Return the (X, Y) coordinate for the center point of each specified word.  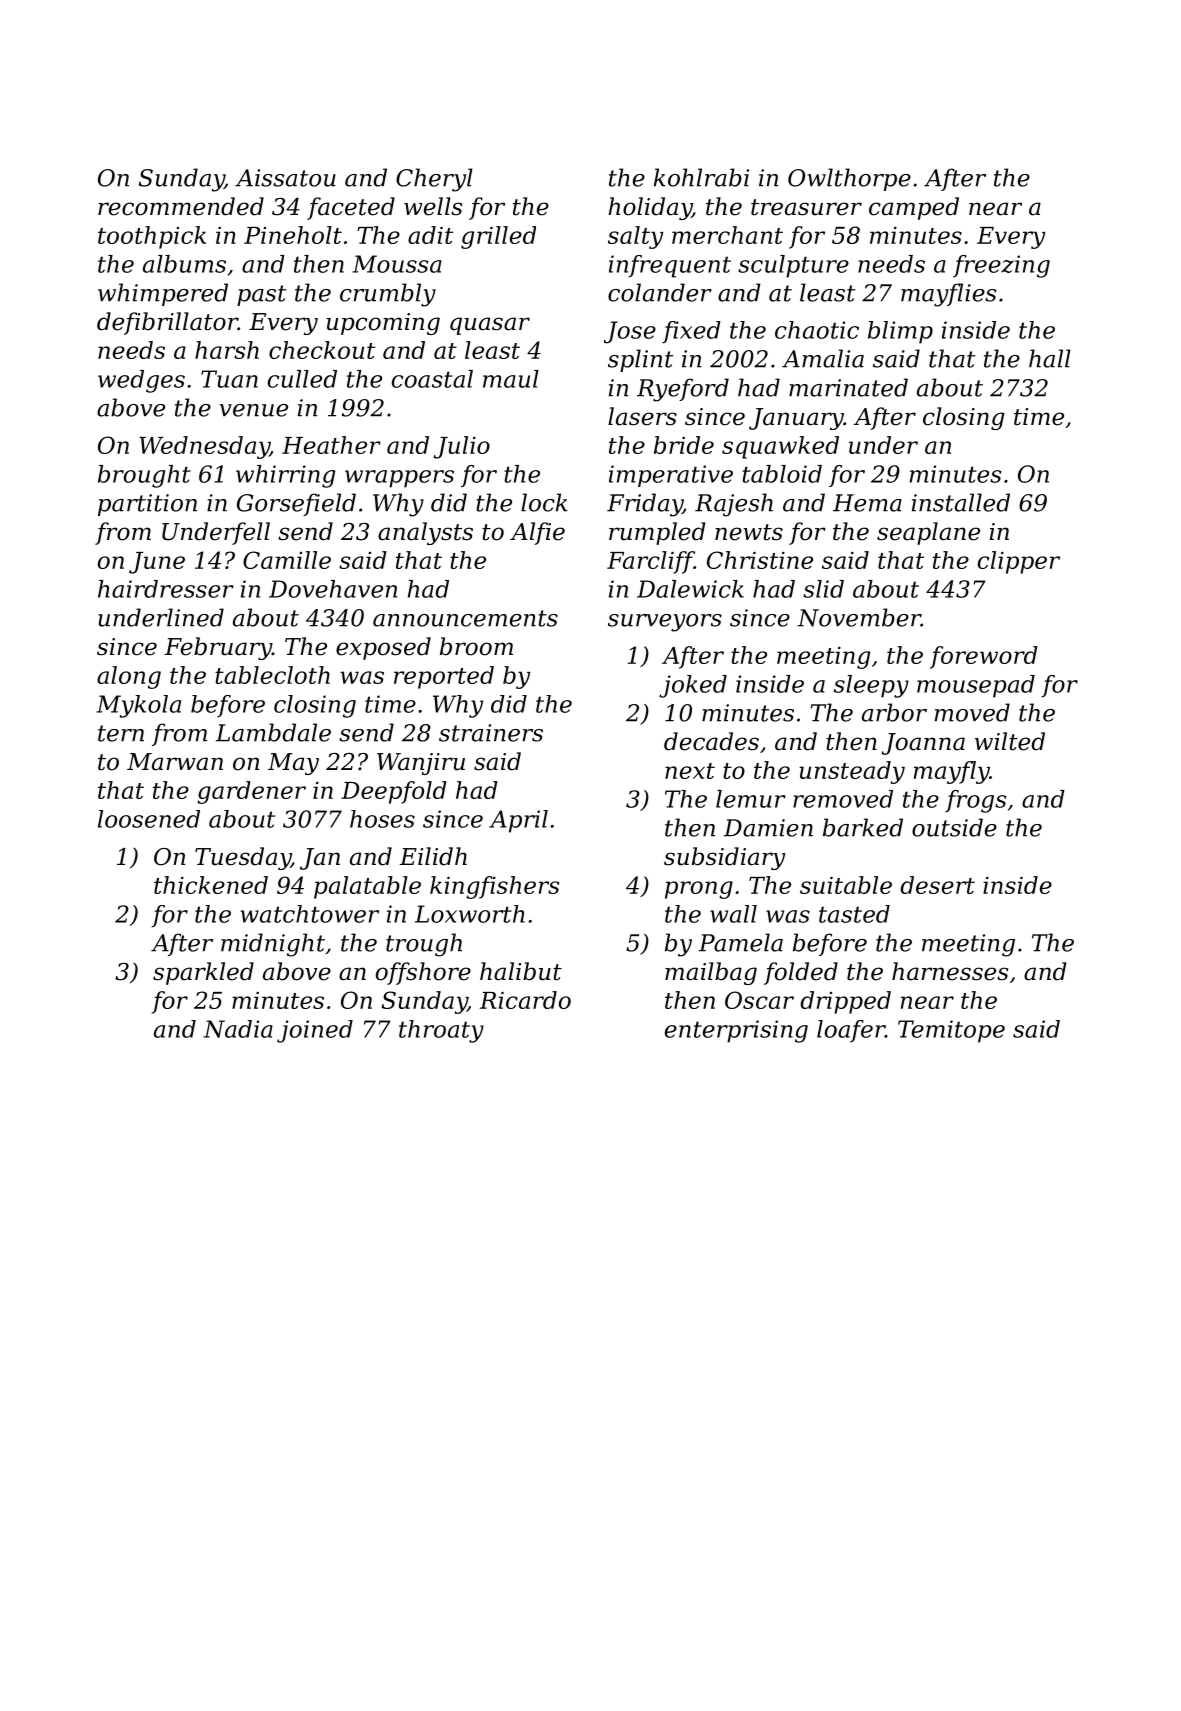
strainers (491, 733)
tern (121, 733)
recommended (181, 206)
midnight (273, 945)
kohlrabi (701, 177)
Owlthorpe (849, 179)
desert (937, 885)
